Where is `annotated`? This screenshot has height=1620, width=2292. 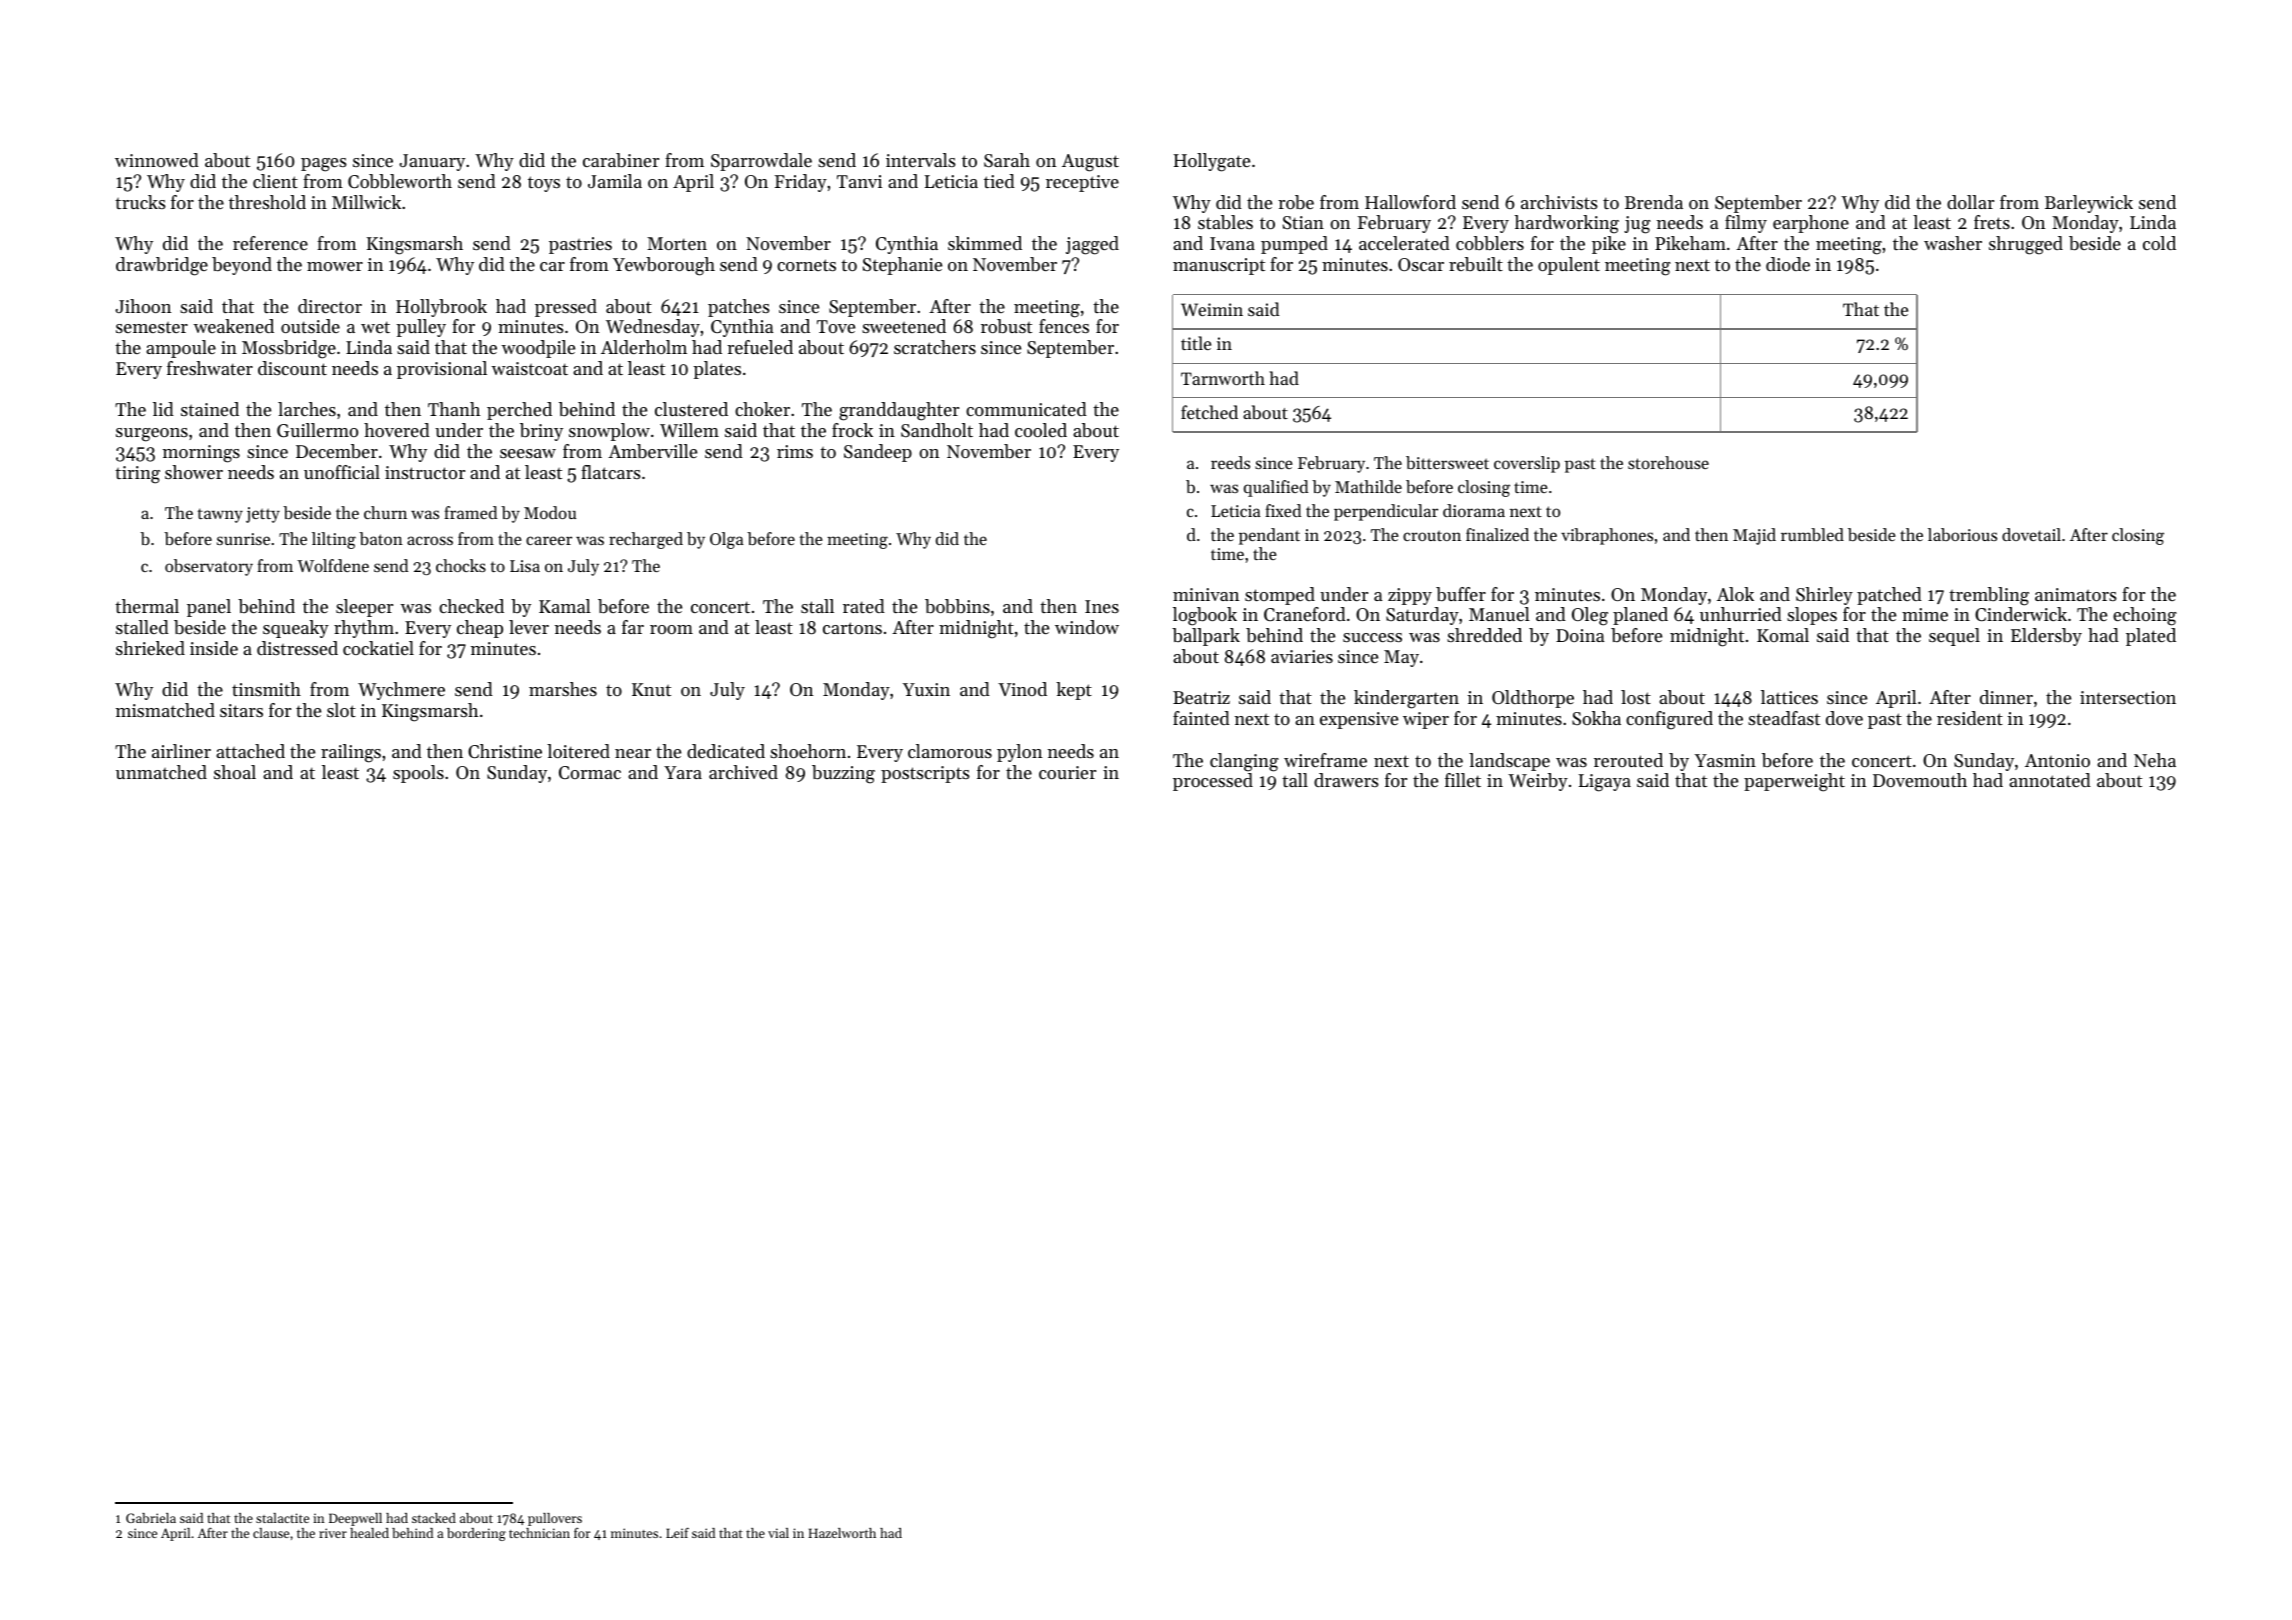 annotated is located at coordinates (2050, 780).
